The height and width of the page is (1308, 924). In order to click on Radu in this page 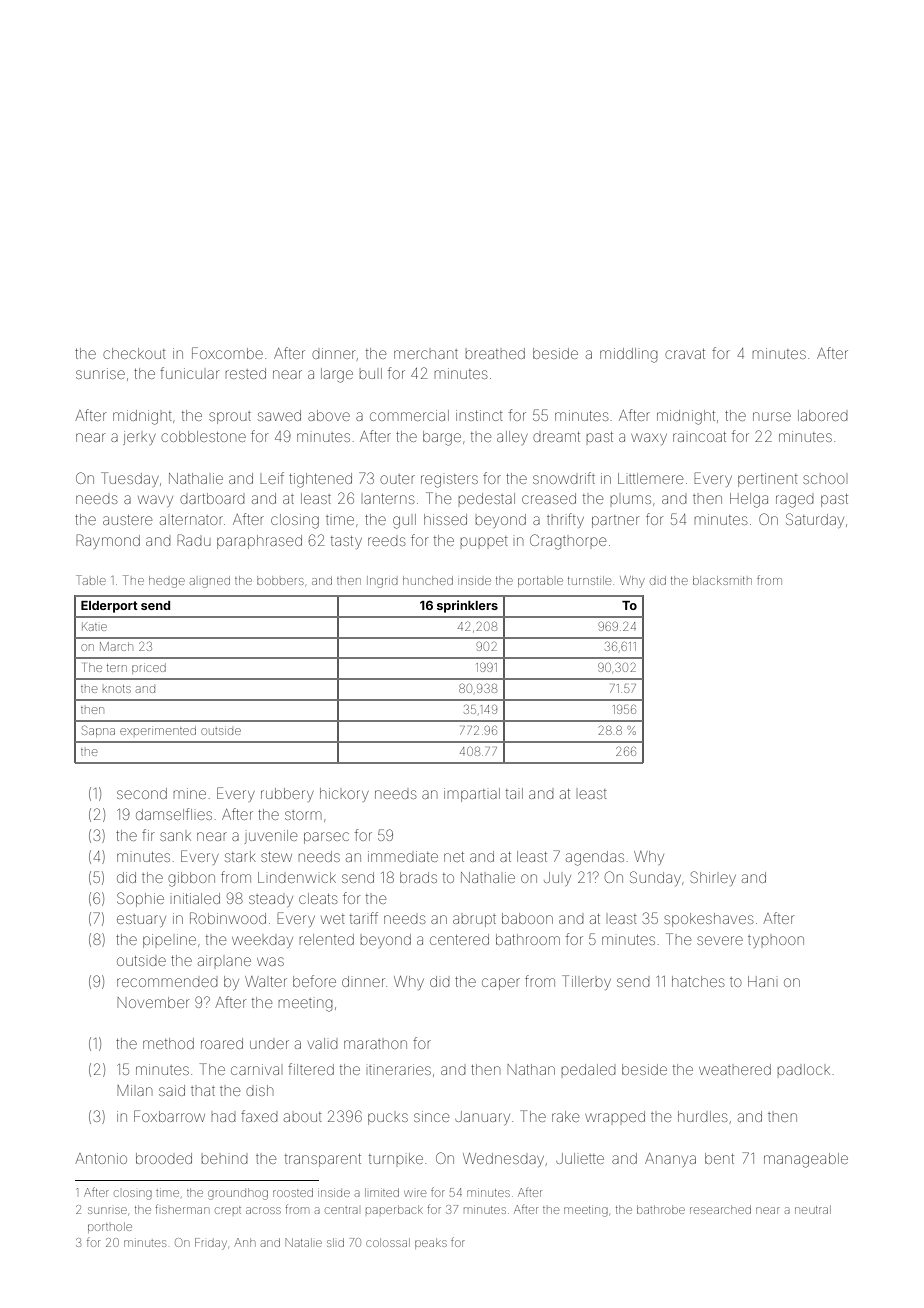, I will do `click(194, 540)`.
